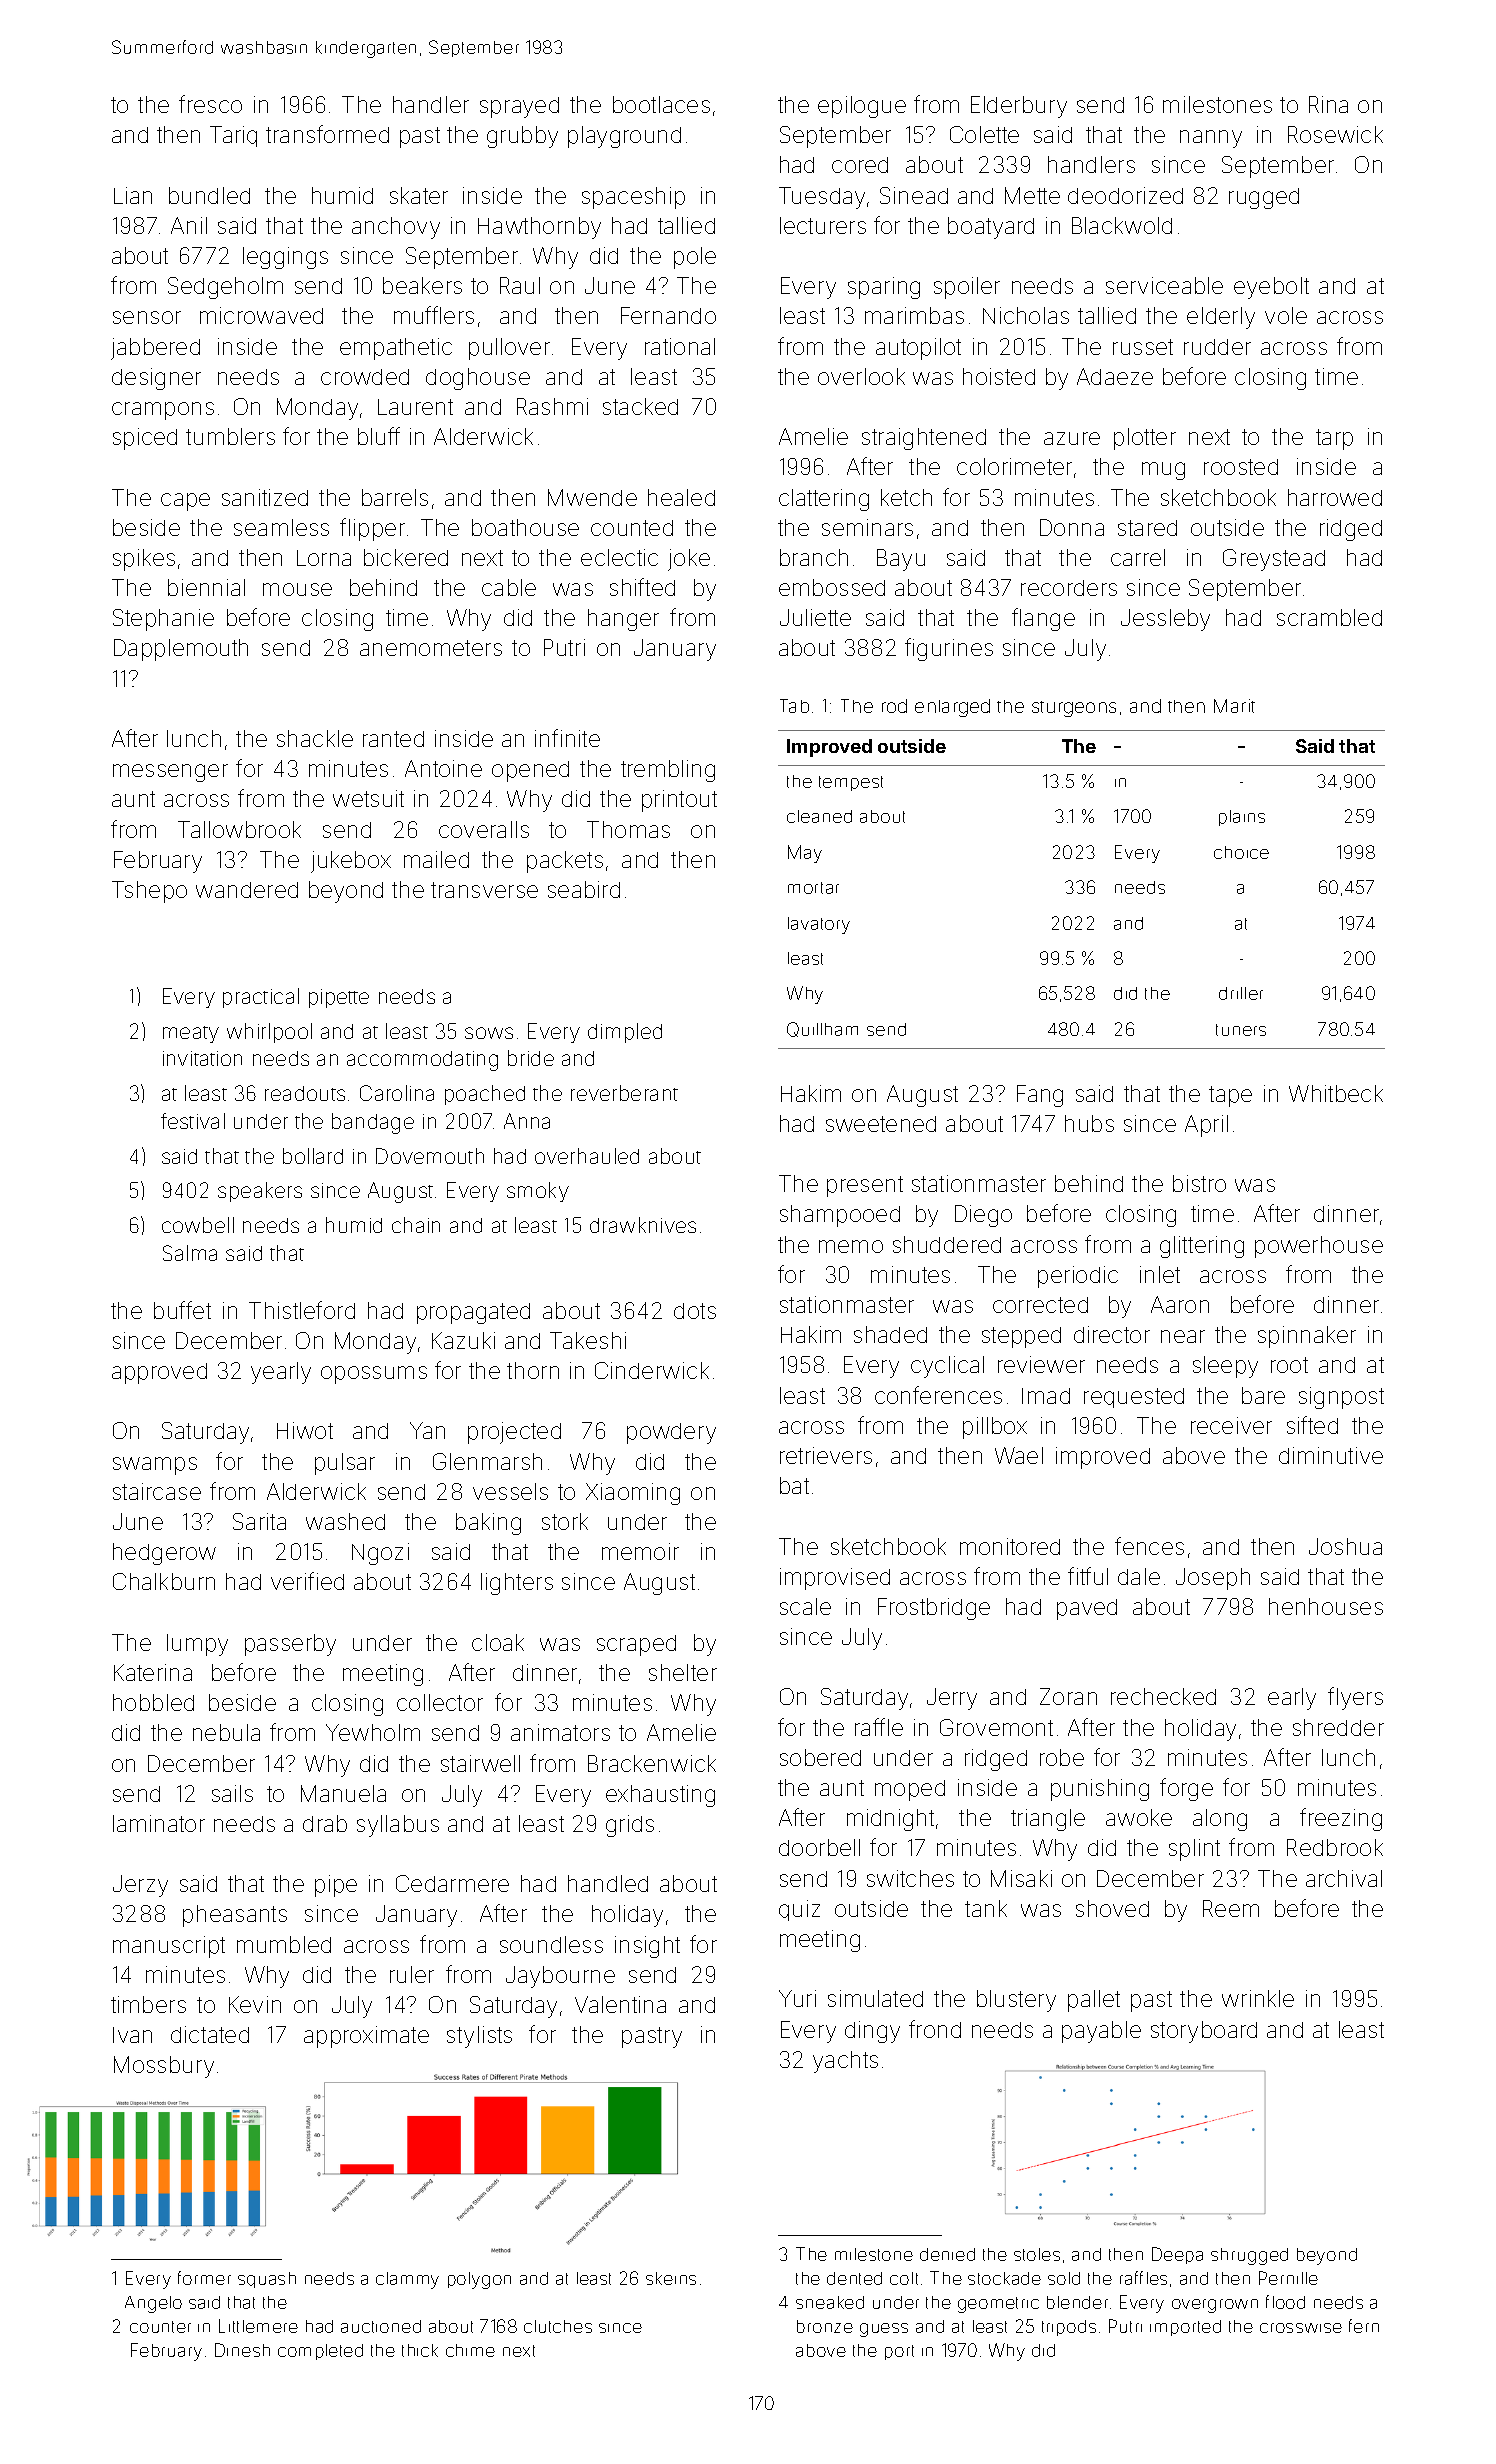 This screenshot has width=1496, height=2464. What do you see at coordinates (407, 2280) in the screenshot?
I see `clammy` at bounding box center [407, 2280].
